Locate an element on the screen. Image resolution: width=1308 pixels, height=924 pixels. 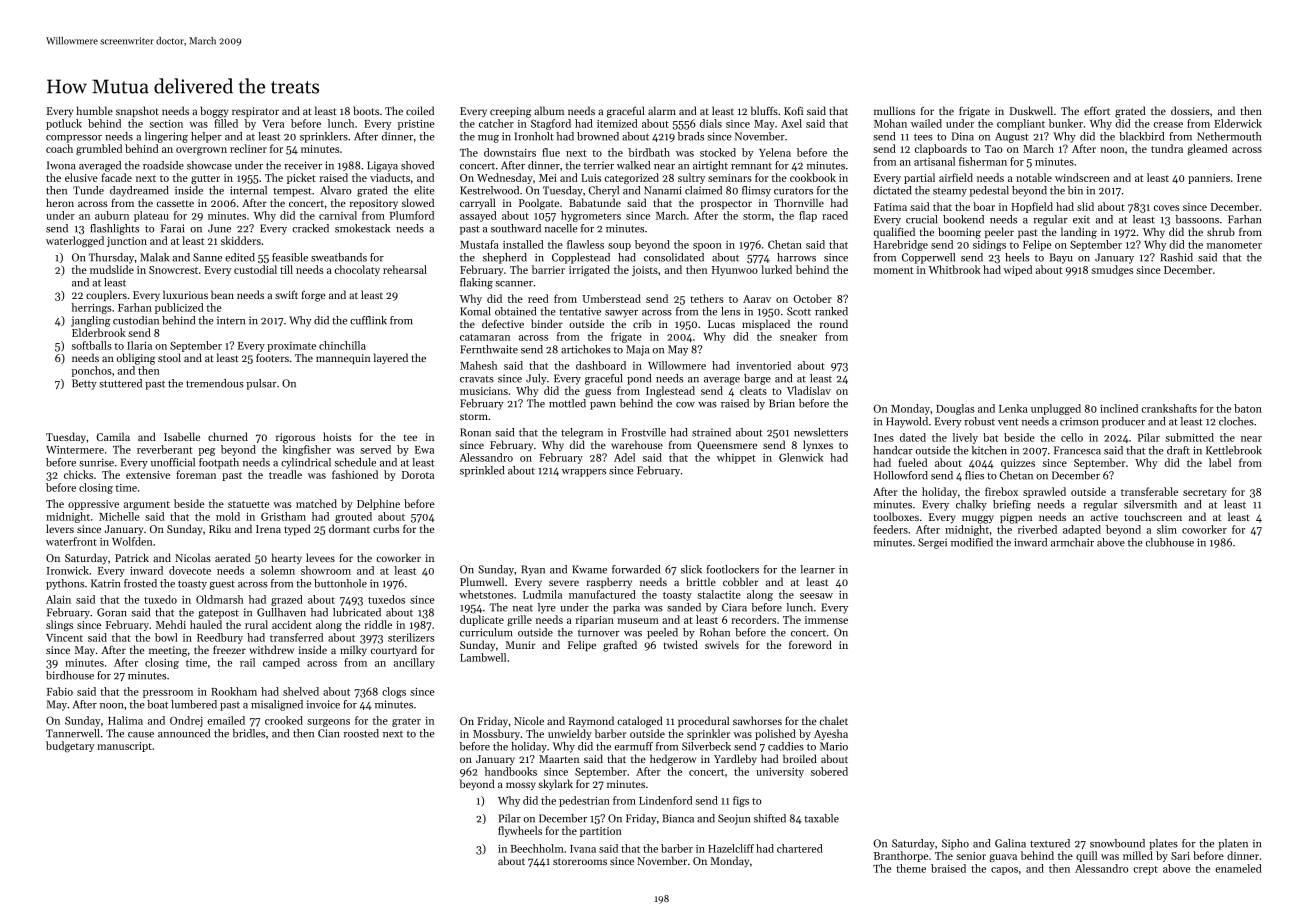
bridles is located at coordinates (249, 733).
